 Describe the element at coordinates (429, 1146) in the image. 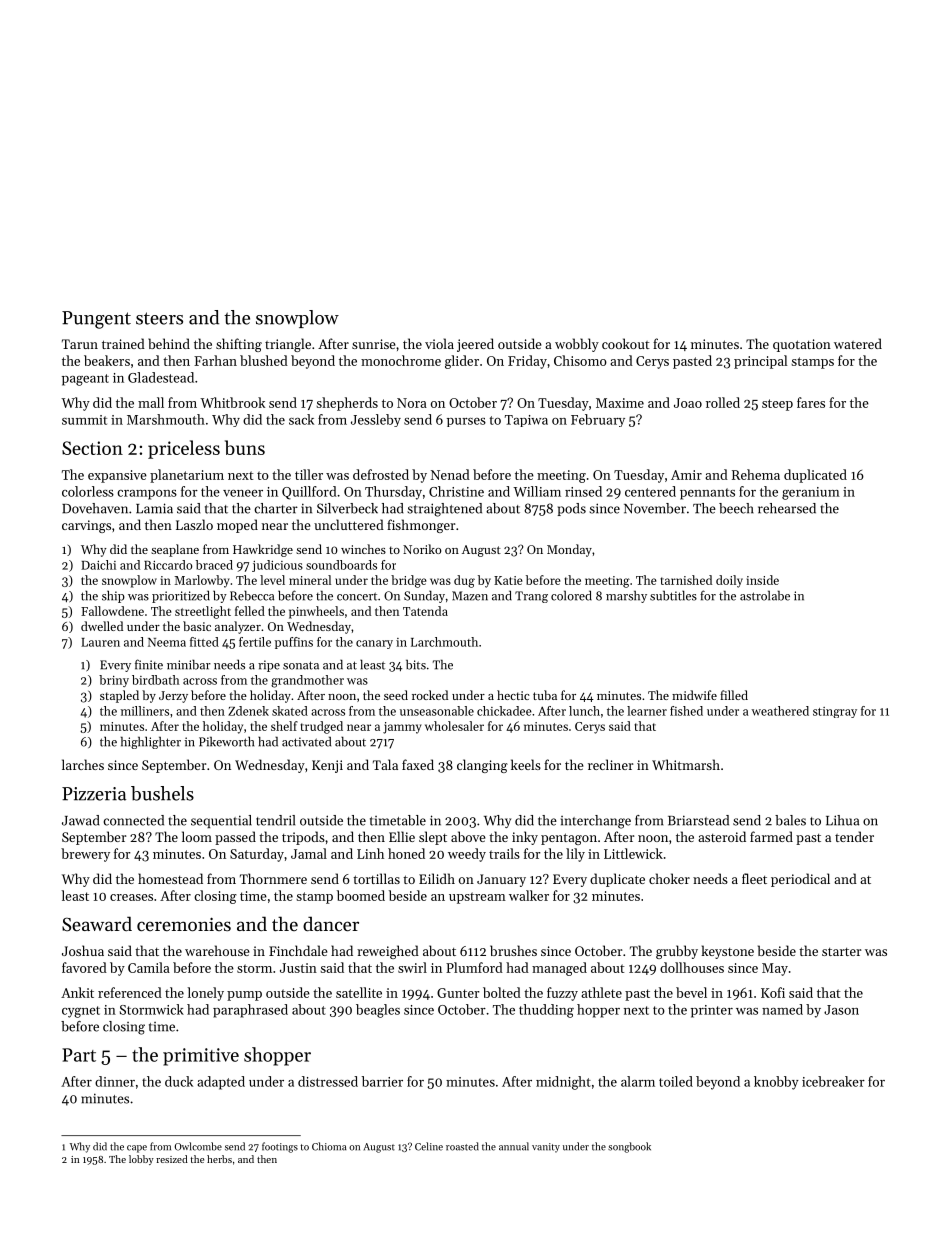

I see `Celine` at that location.
